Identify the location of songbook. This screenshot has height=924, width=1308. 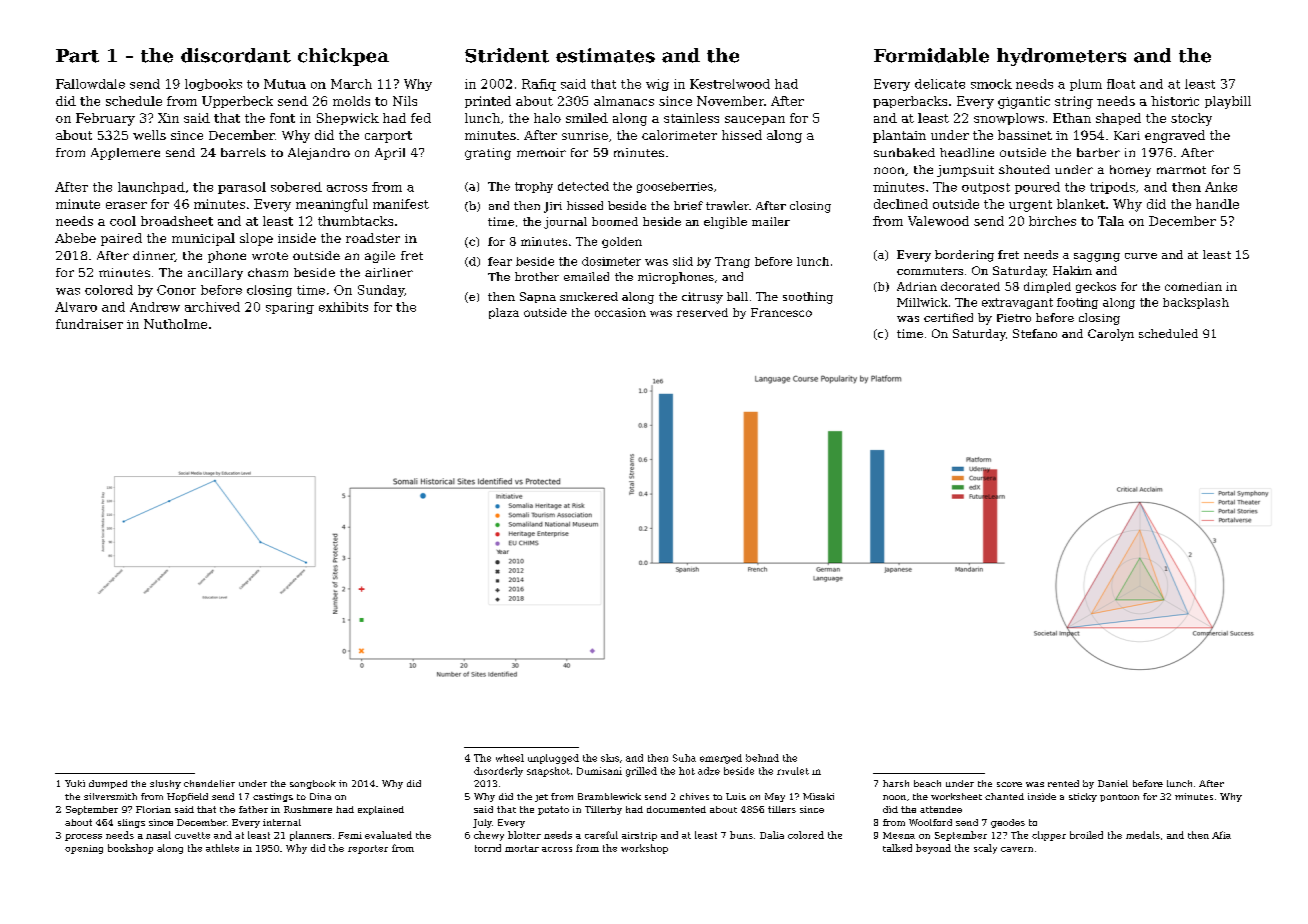
(313, 784).
